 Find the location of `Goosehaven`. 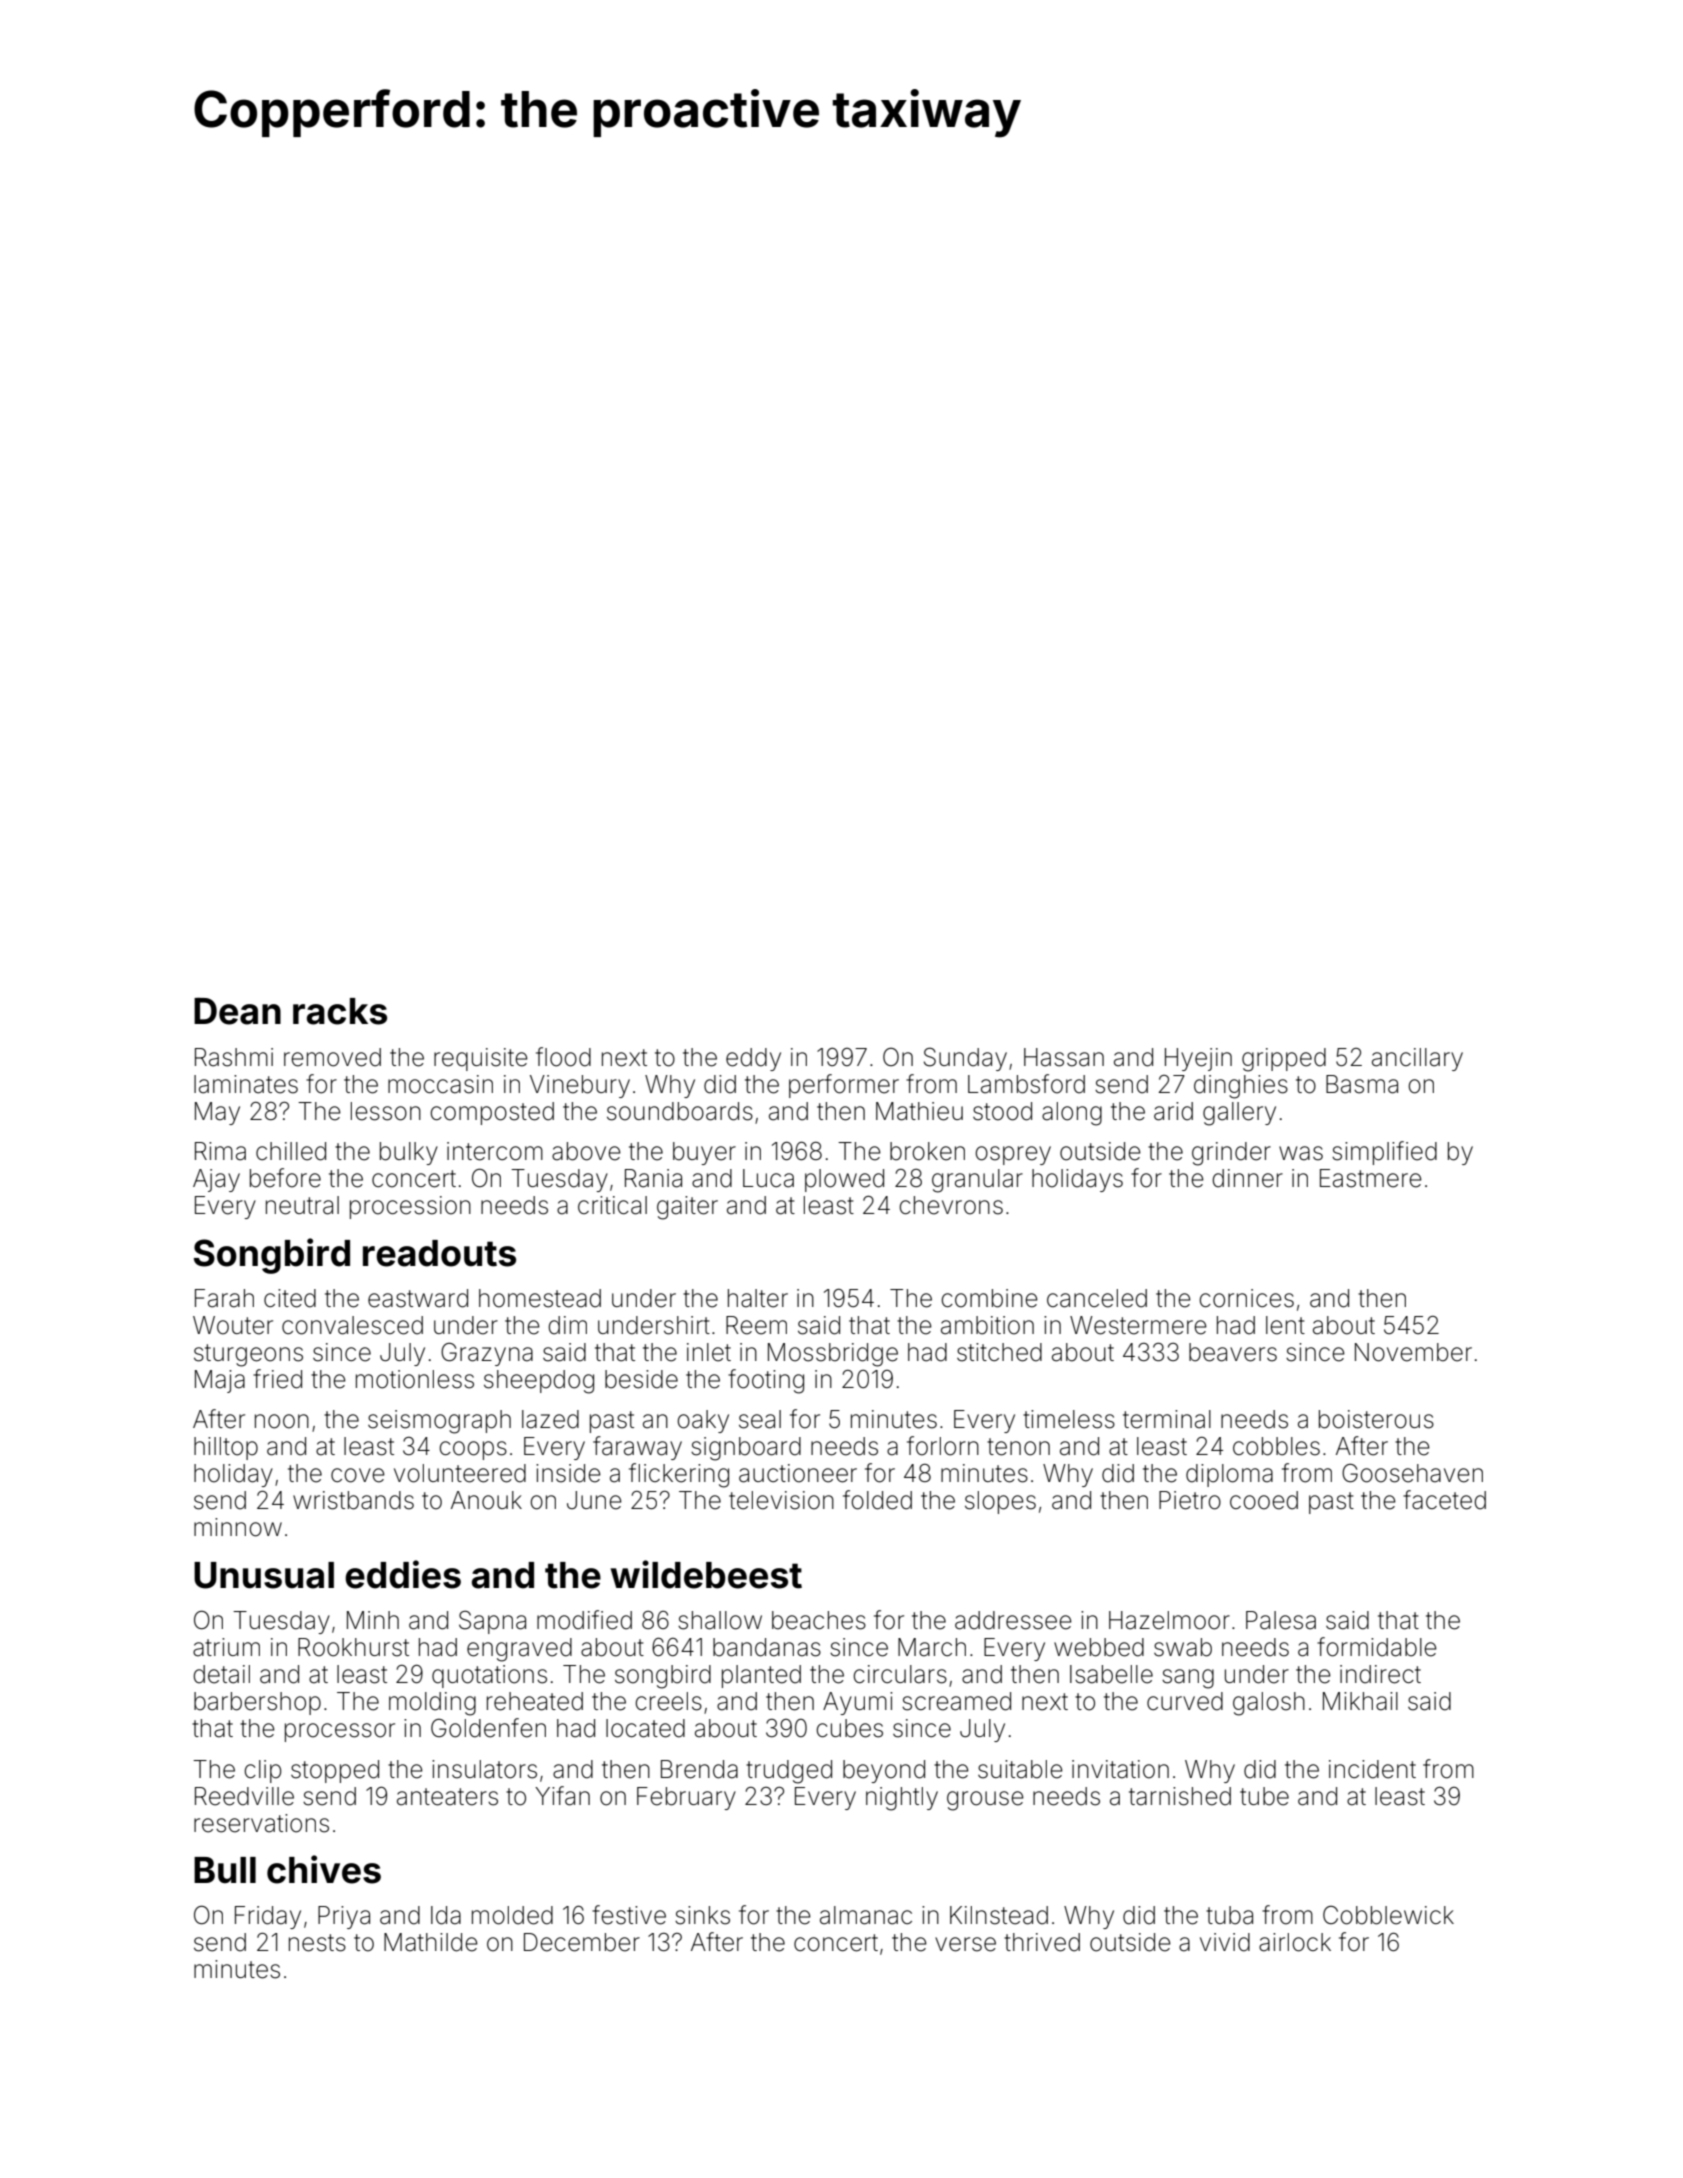

Goosehaven is located at coordinates (1412, 1473).
